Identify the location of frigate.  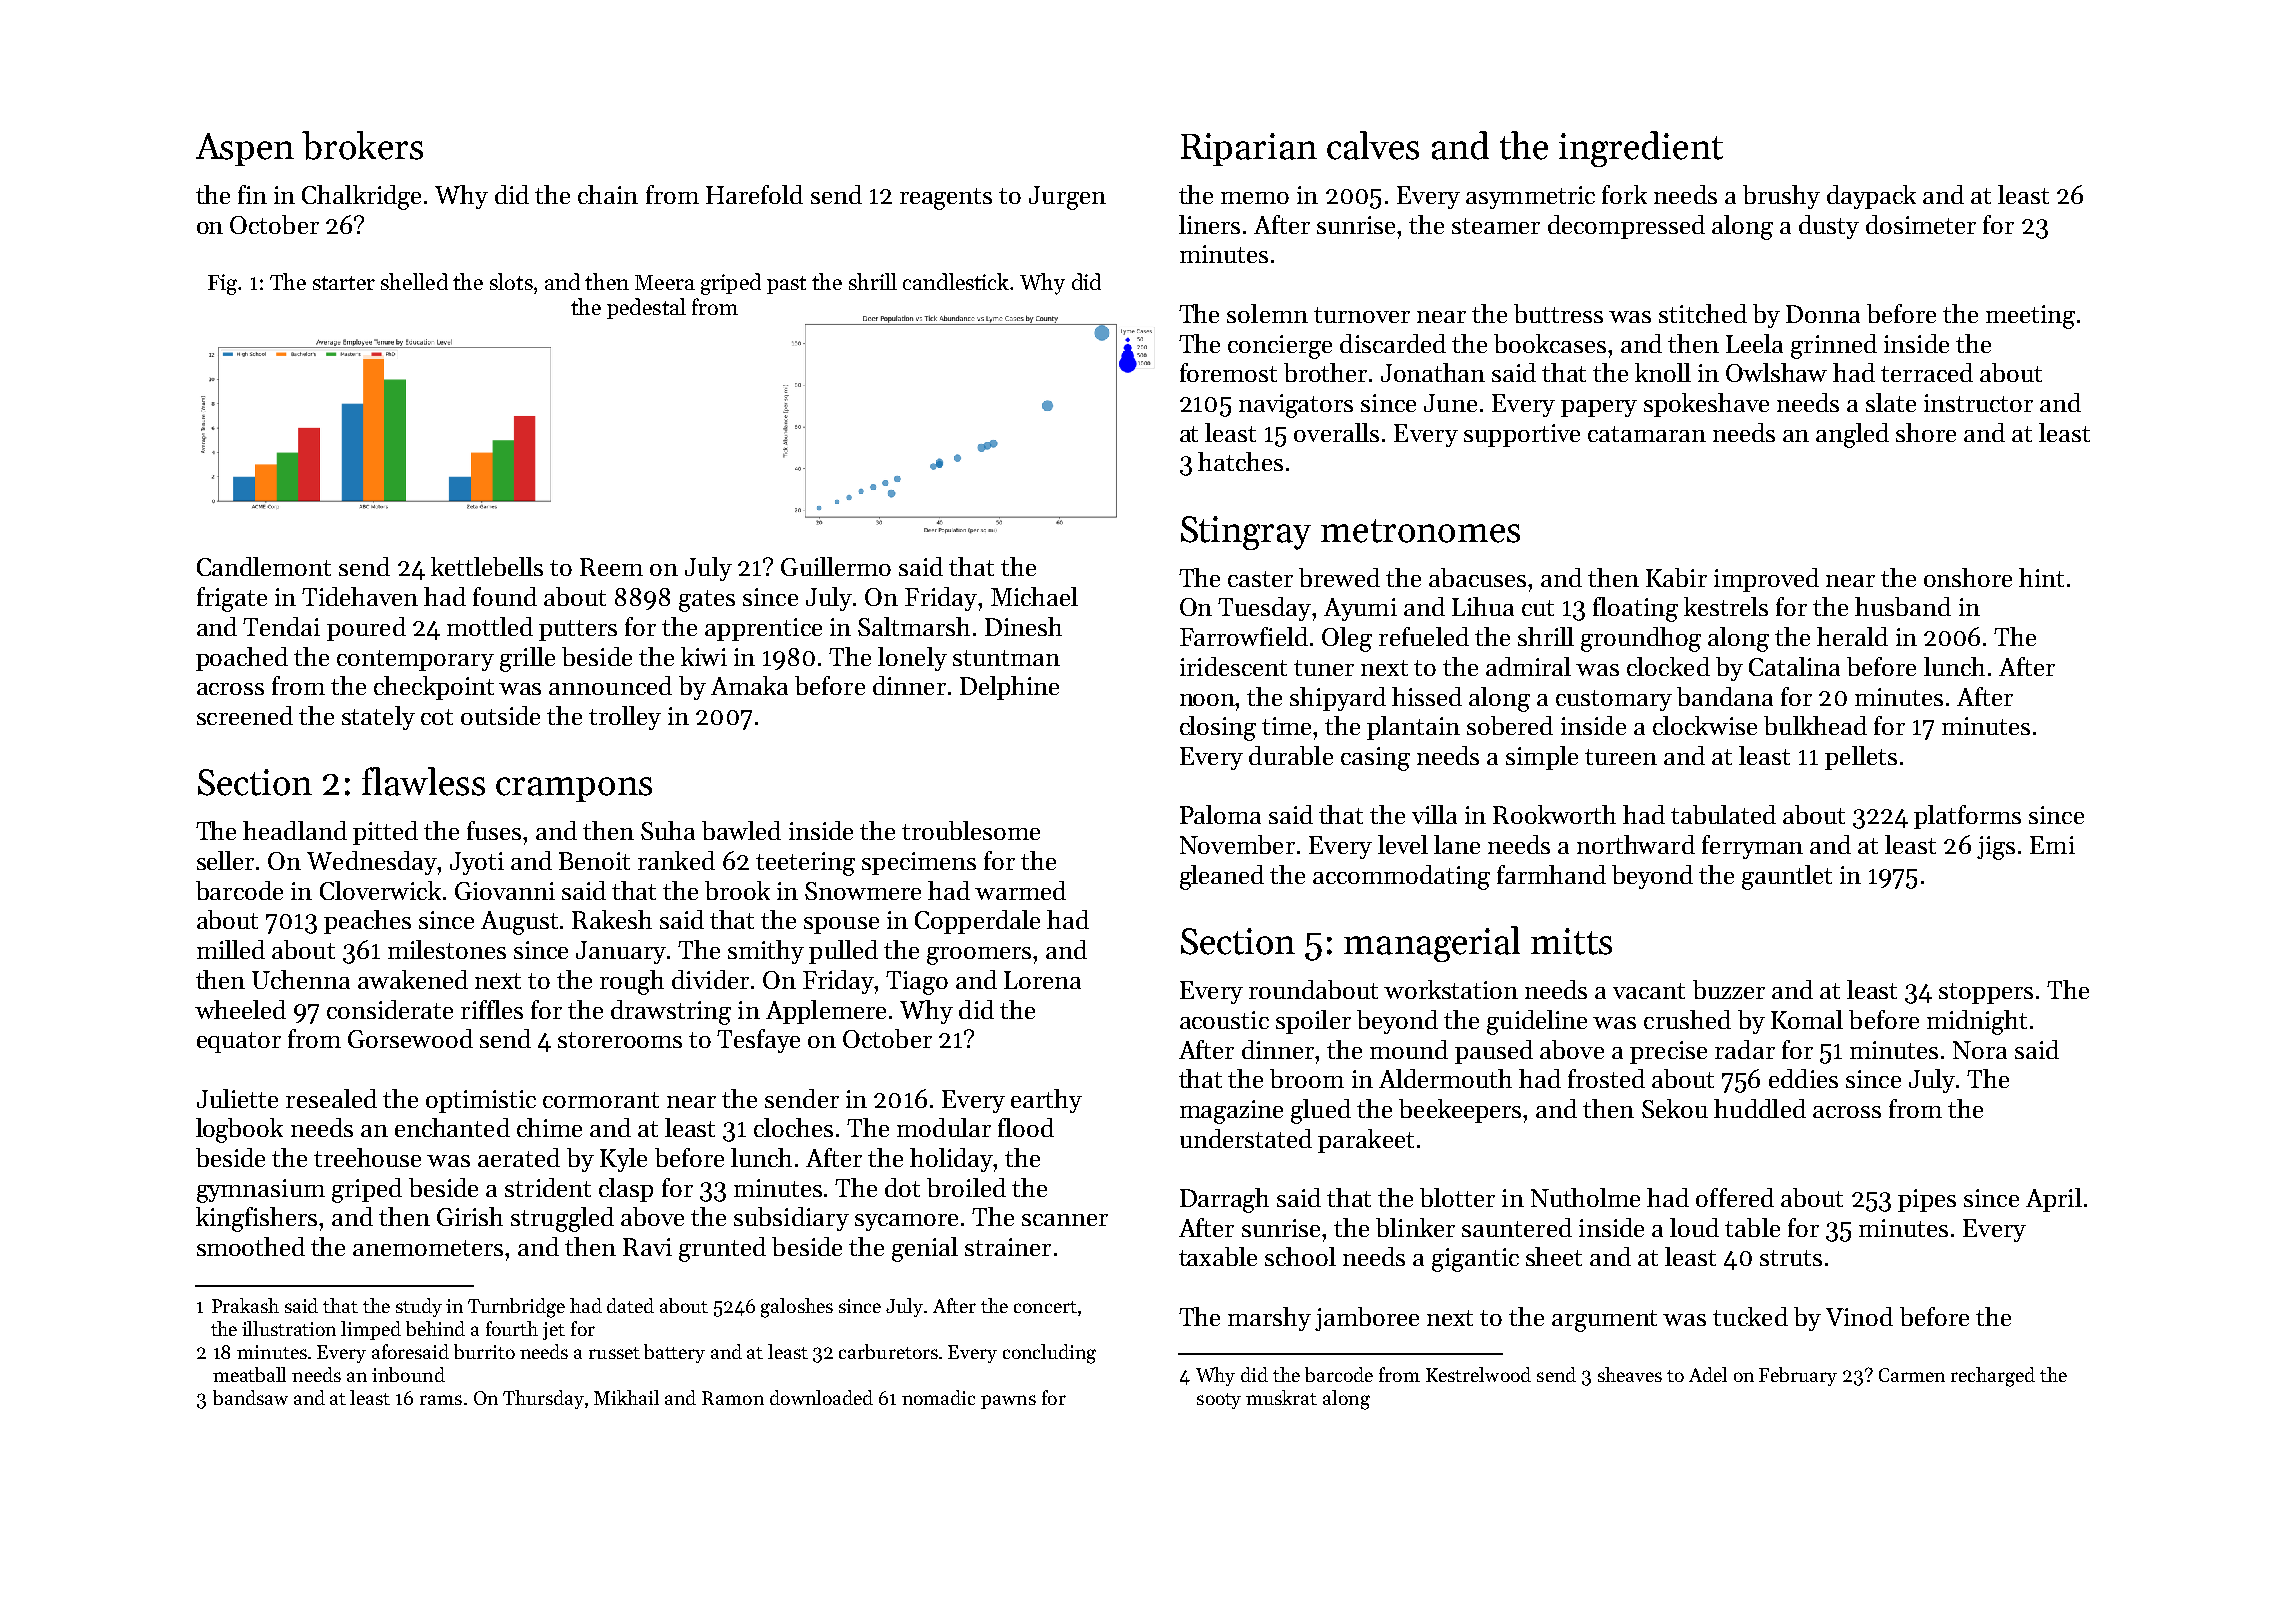
(232, 599).
